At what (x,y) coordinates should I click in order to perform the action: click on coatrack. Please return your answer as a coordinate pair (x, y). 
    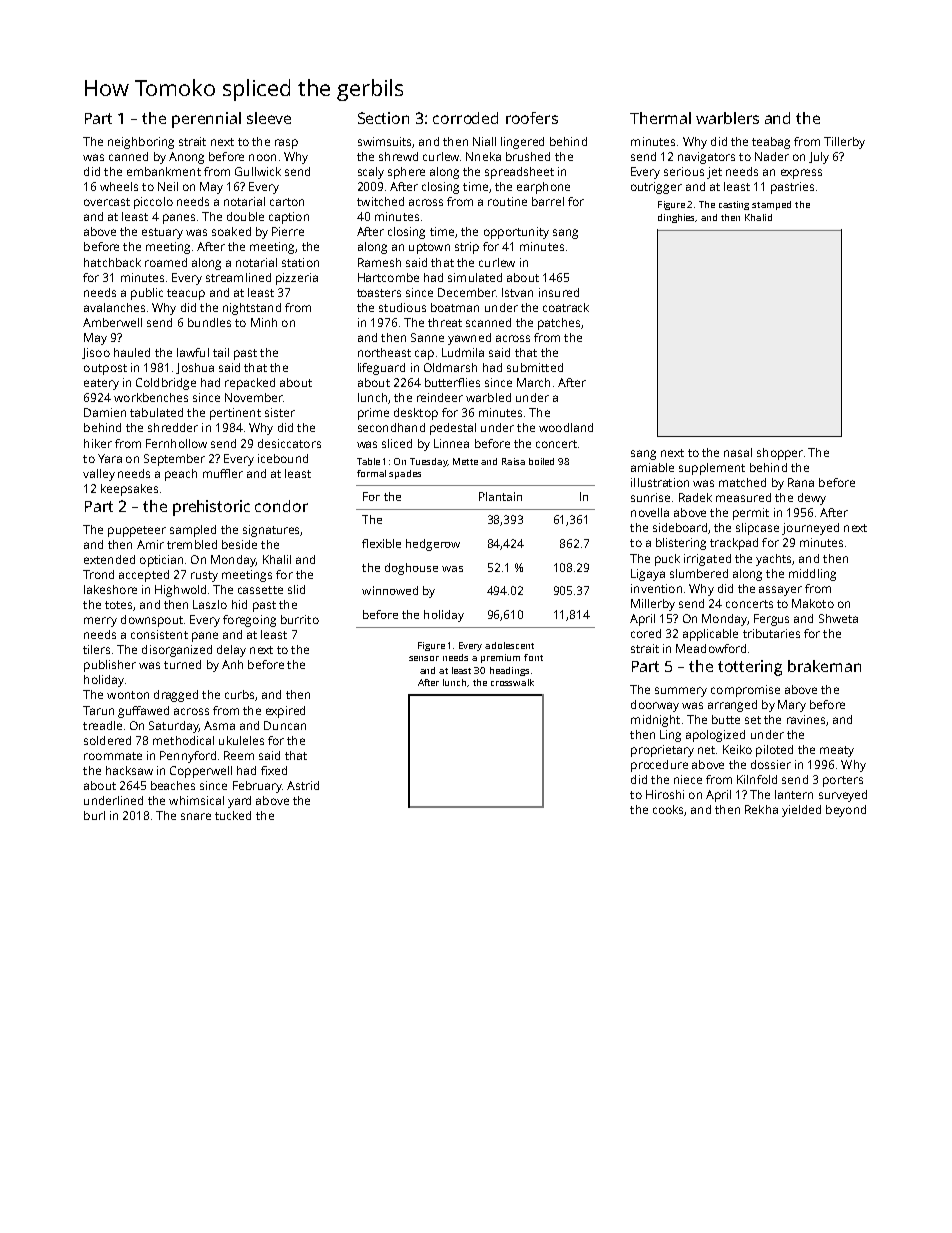
    Looking at the image, I should click on (566, 307).
